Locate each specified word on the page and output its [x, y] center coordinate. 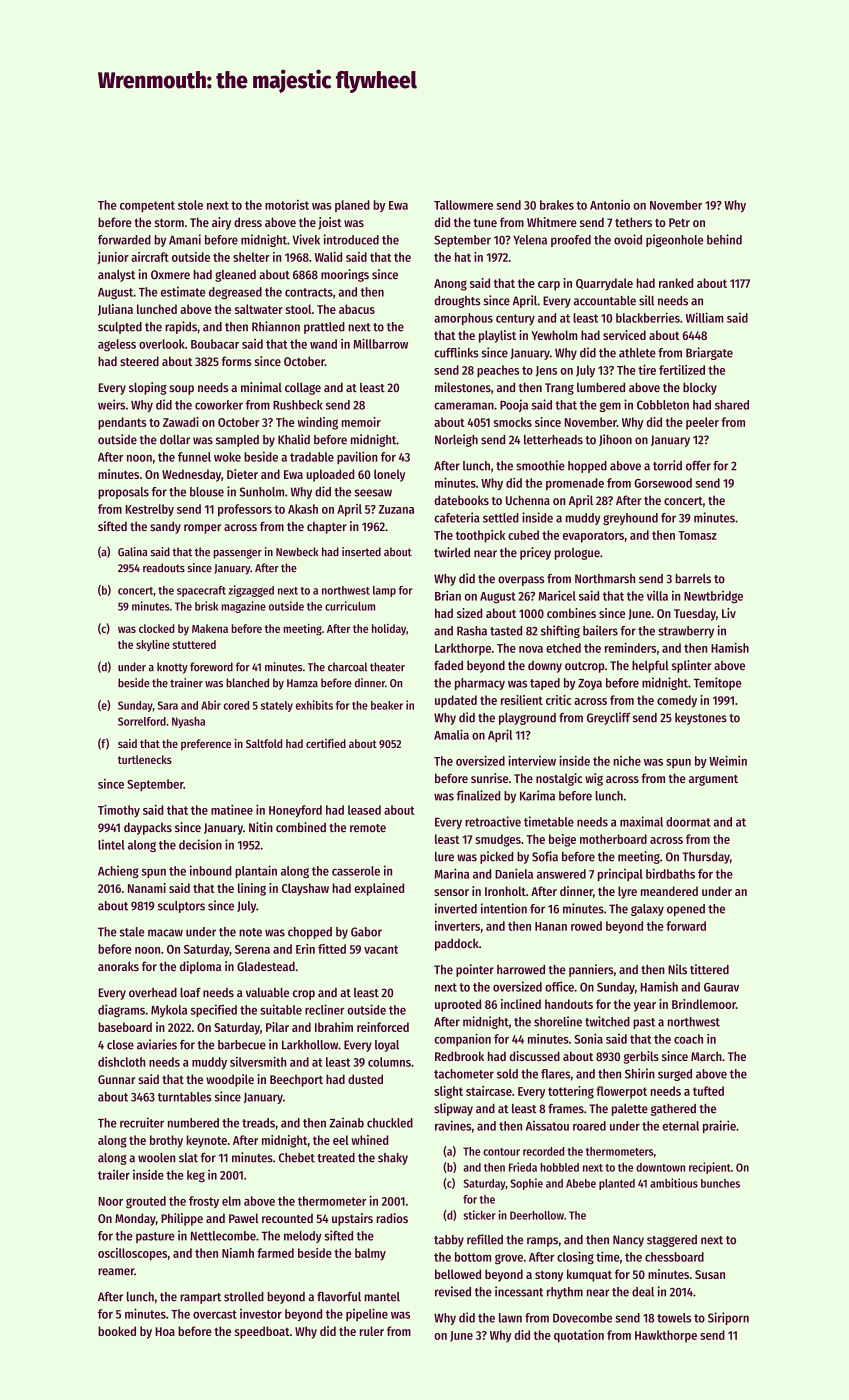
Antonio [610, 205]
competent [147, 206]
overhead [153, 993]
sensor [451, 892]
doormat [688, 822]
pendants [122, 423]
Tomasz [697, 535]
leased [364, 810]
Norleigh [456, 440]
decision [200, 844]
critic [558, 700]
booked [117, 1331]
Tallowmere [463, 205]
